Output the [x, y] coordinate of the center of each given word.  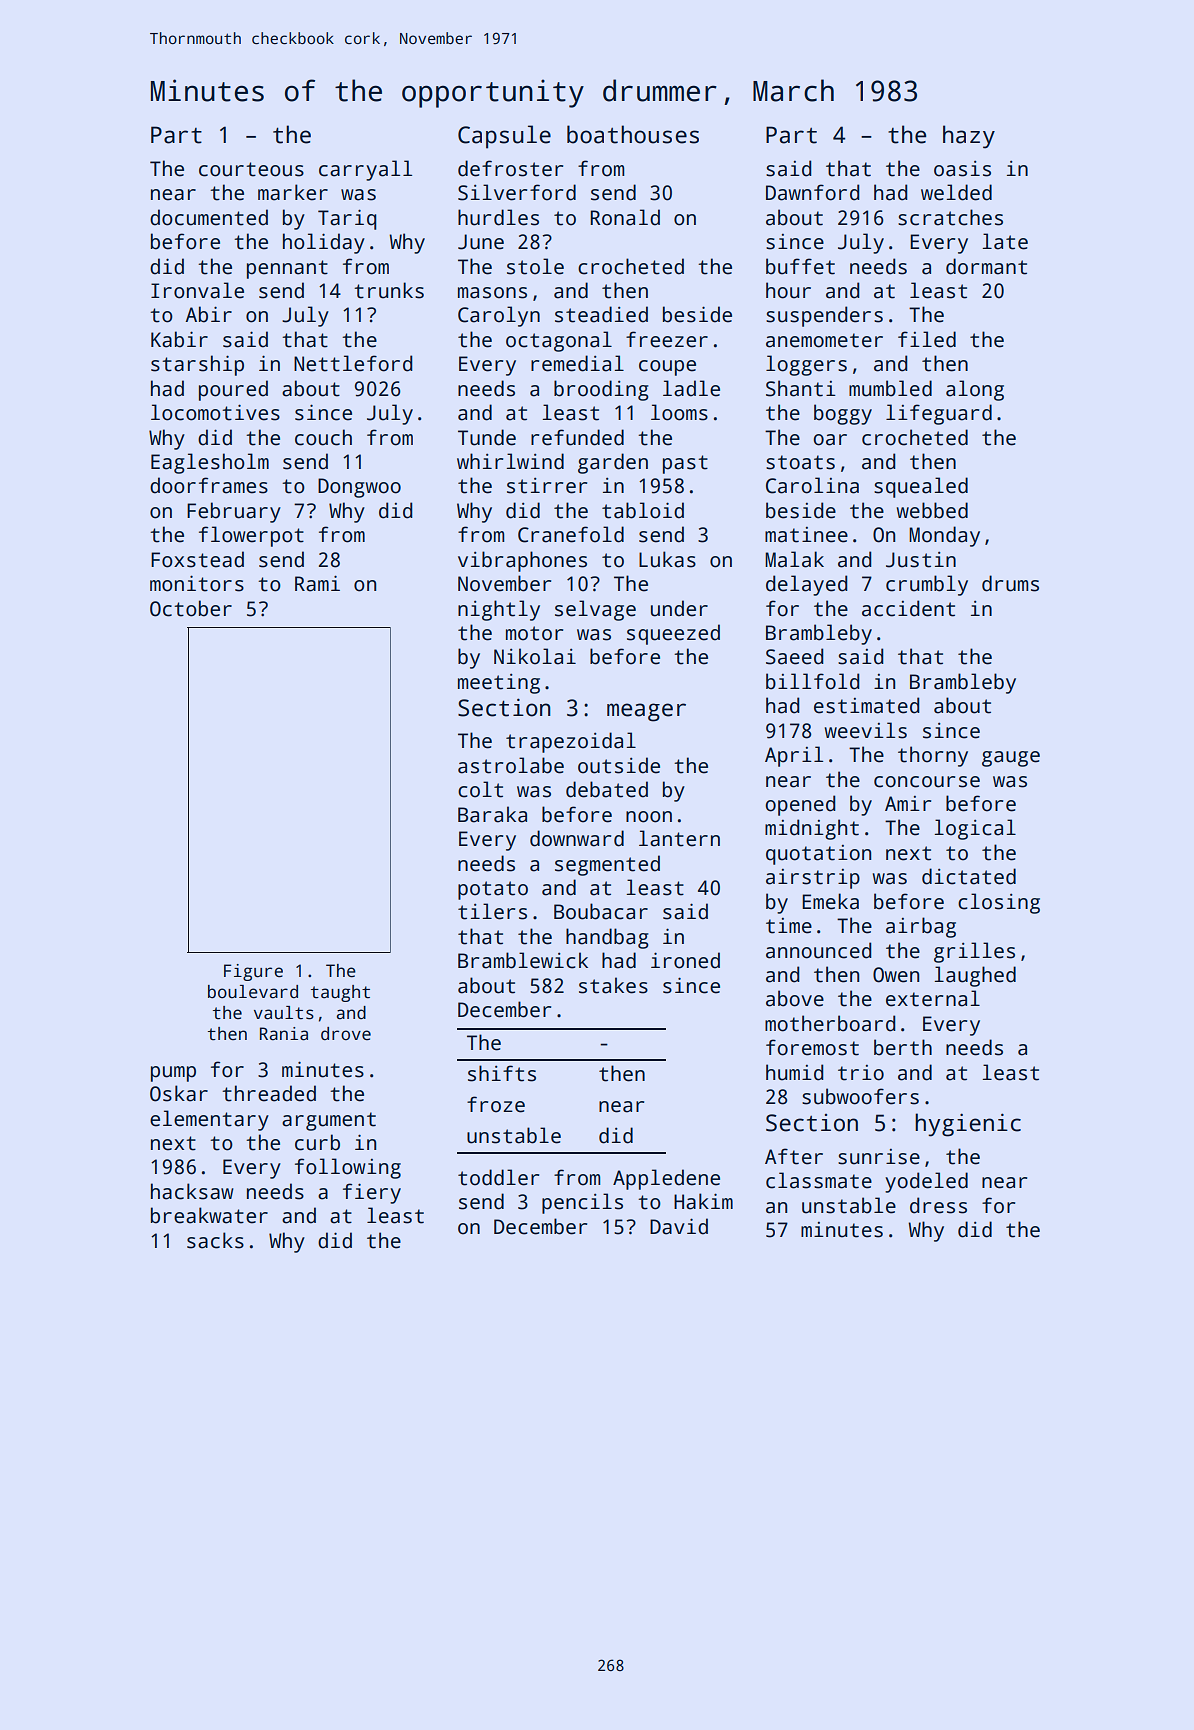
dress [938, 1205]
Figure [253, 972]
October [191, 608]
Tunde [487, 437]
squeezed [673, 634]
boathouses [633, 134]
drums [1010, 583]
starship [197, 365]
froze [496, 1104]
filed [927, 339]
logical [975, 829]
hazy [969, 137]
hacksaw [192, 1191]
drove [346, 1034]
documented [209, 217]
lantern [679, 838]
